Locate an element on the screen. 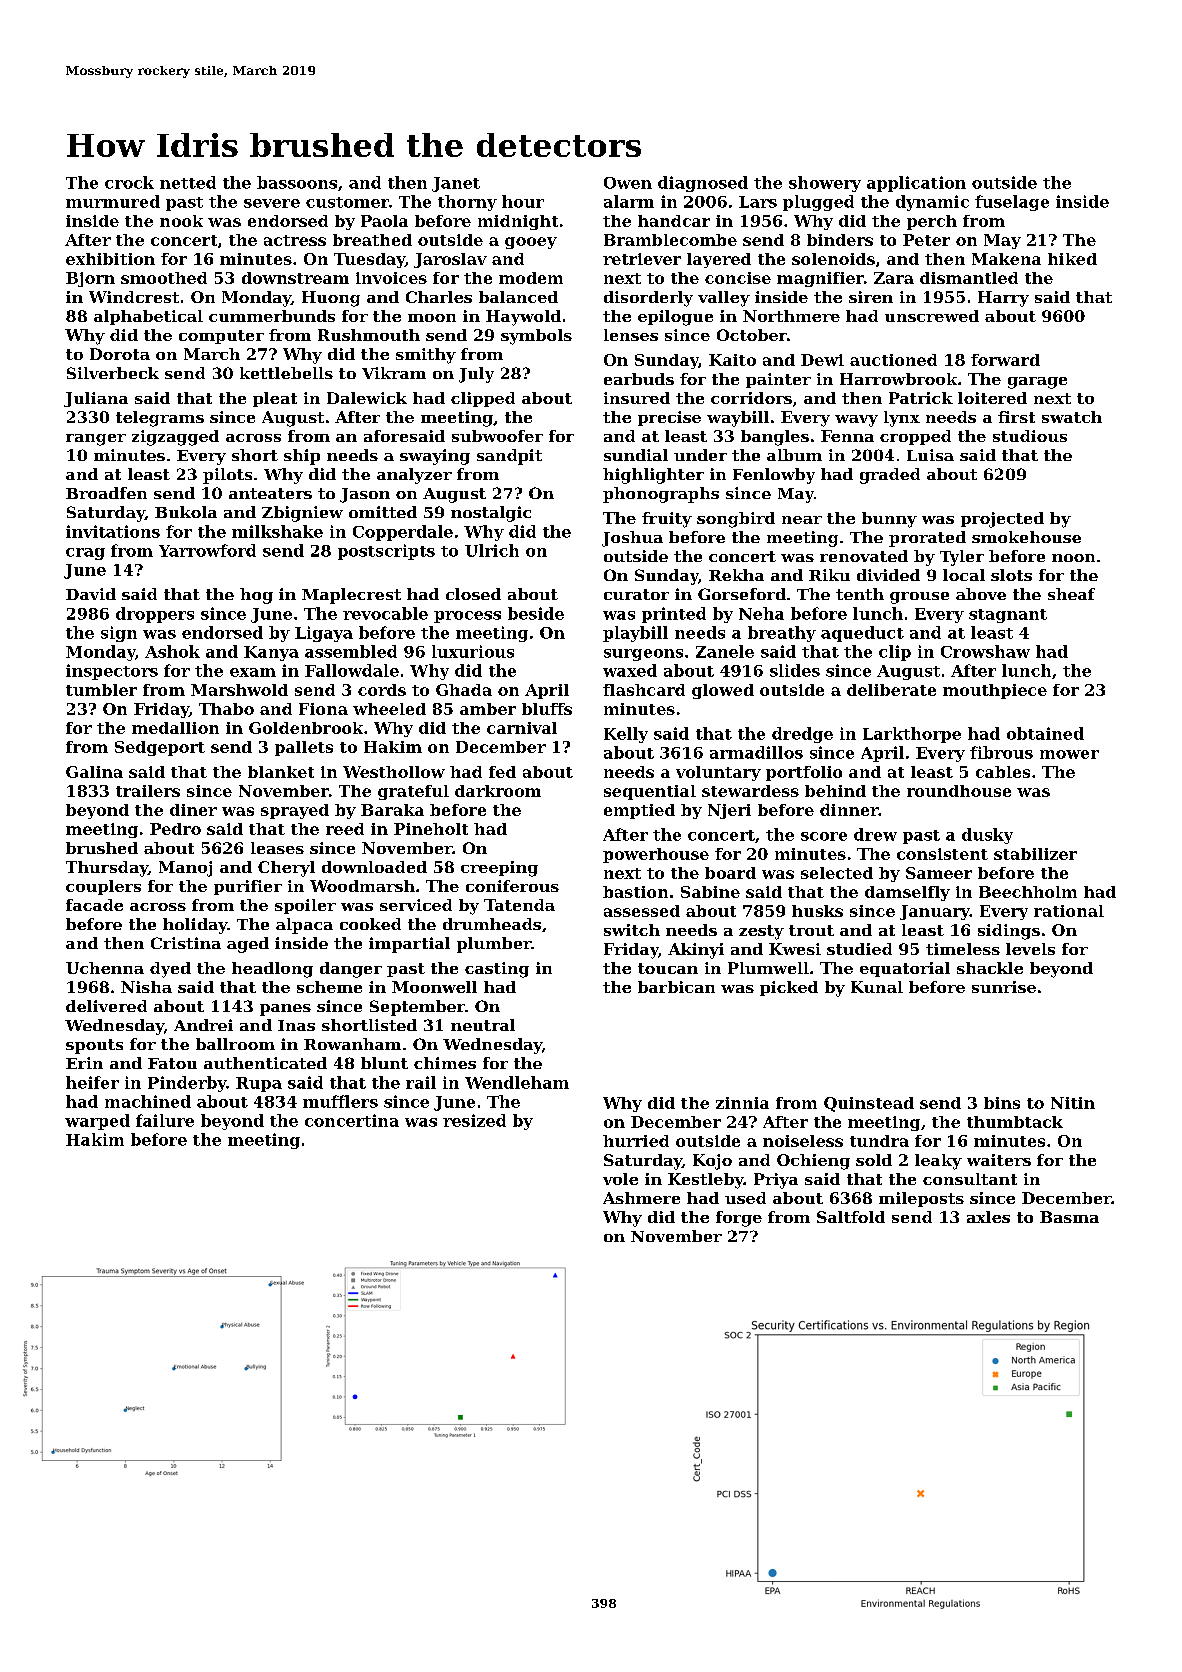 The image size is (1182, 1672). hiked is located at coordinates (1072, 259).
